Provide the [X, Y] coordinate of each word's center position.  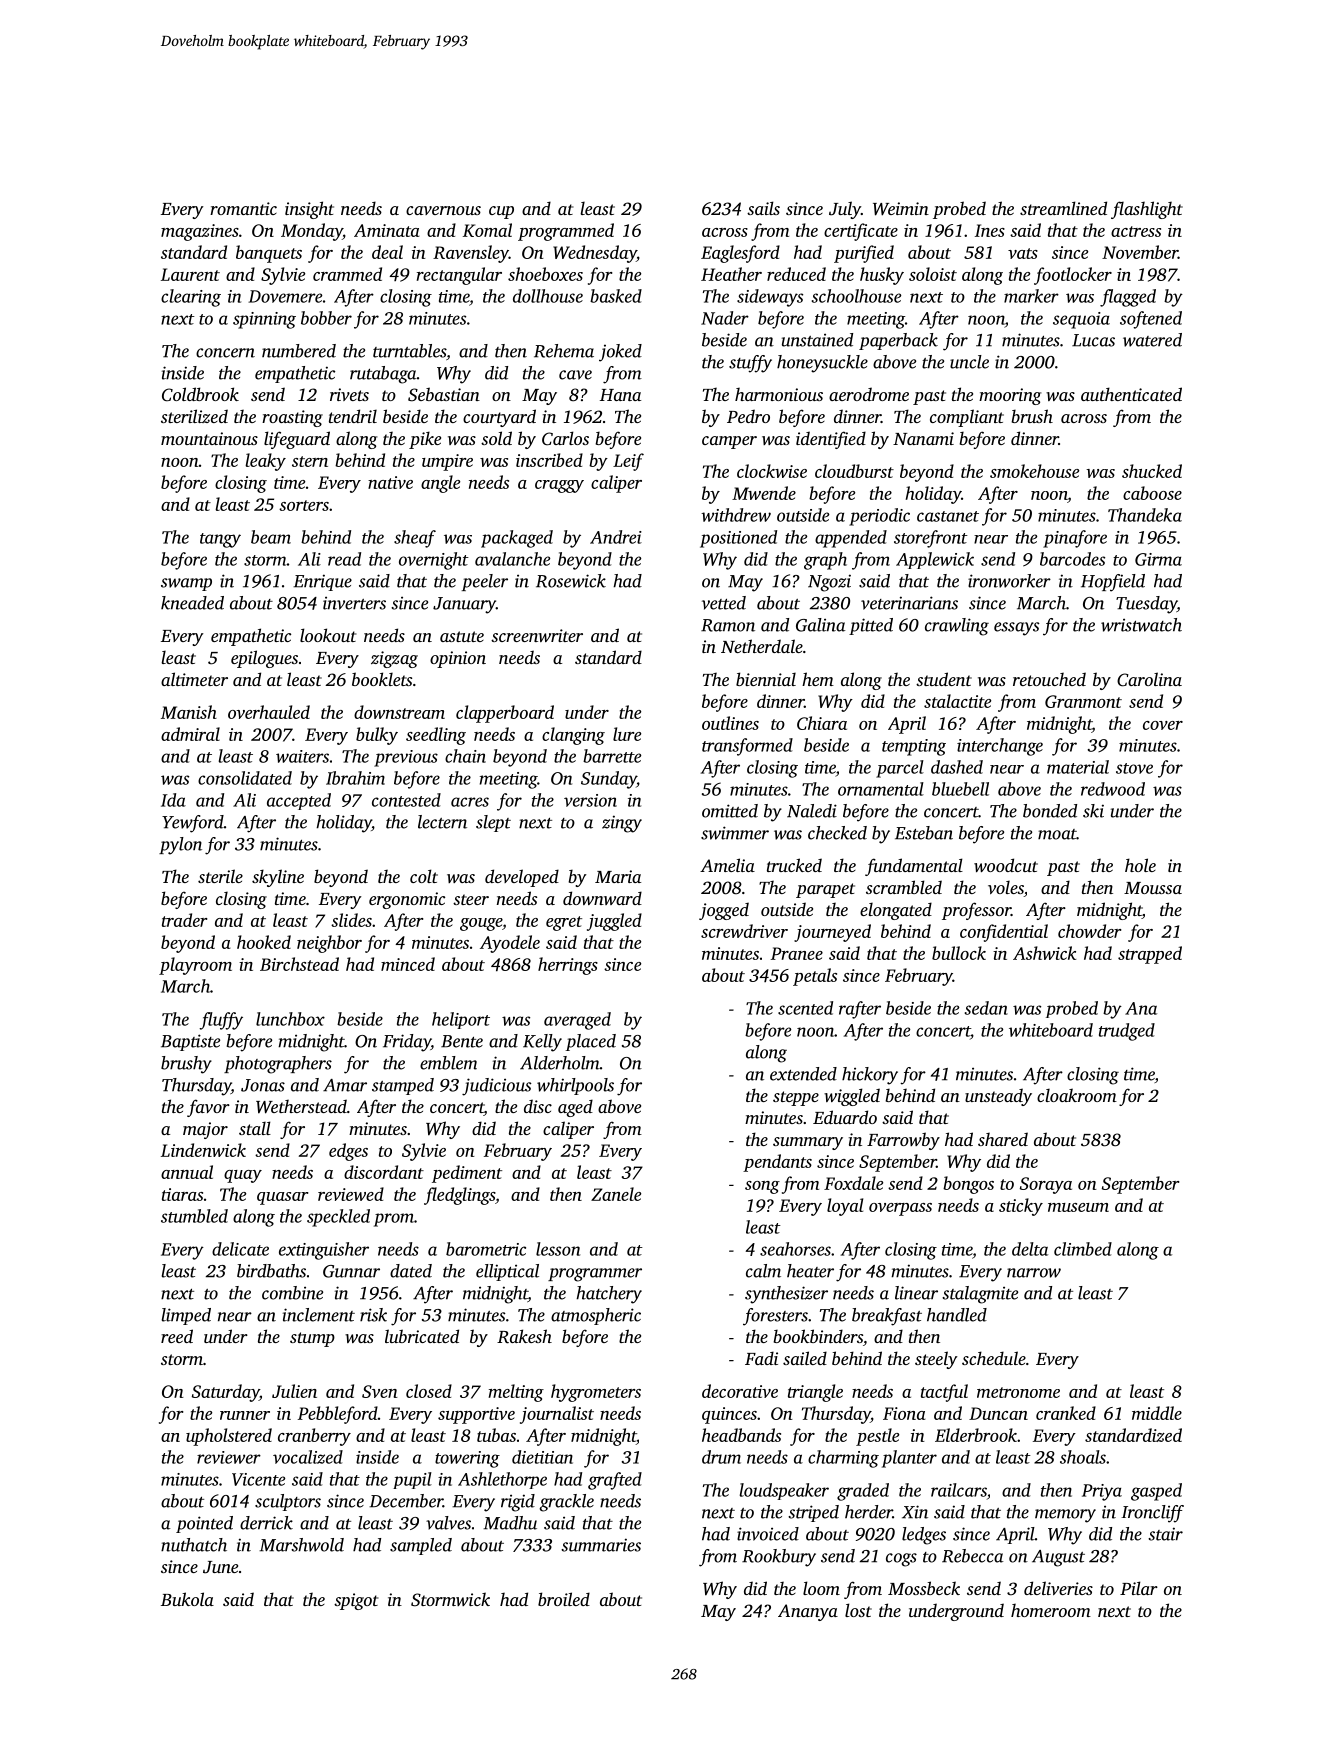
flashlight [1147, 210]
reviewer [229, 1457]
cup [501, 212]
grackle [566, 1503]
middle [1157, 1413]
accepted [299, 801]
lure [627, 734]
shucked [1152, 471]
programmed [566, 232]
